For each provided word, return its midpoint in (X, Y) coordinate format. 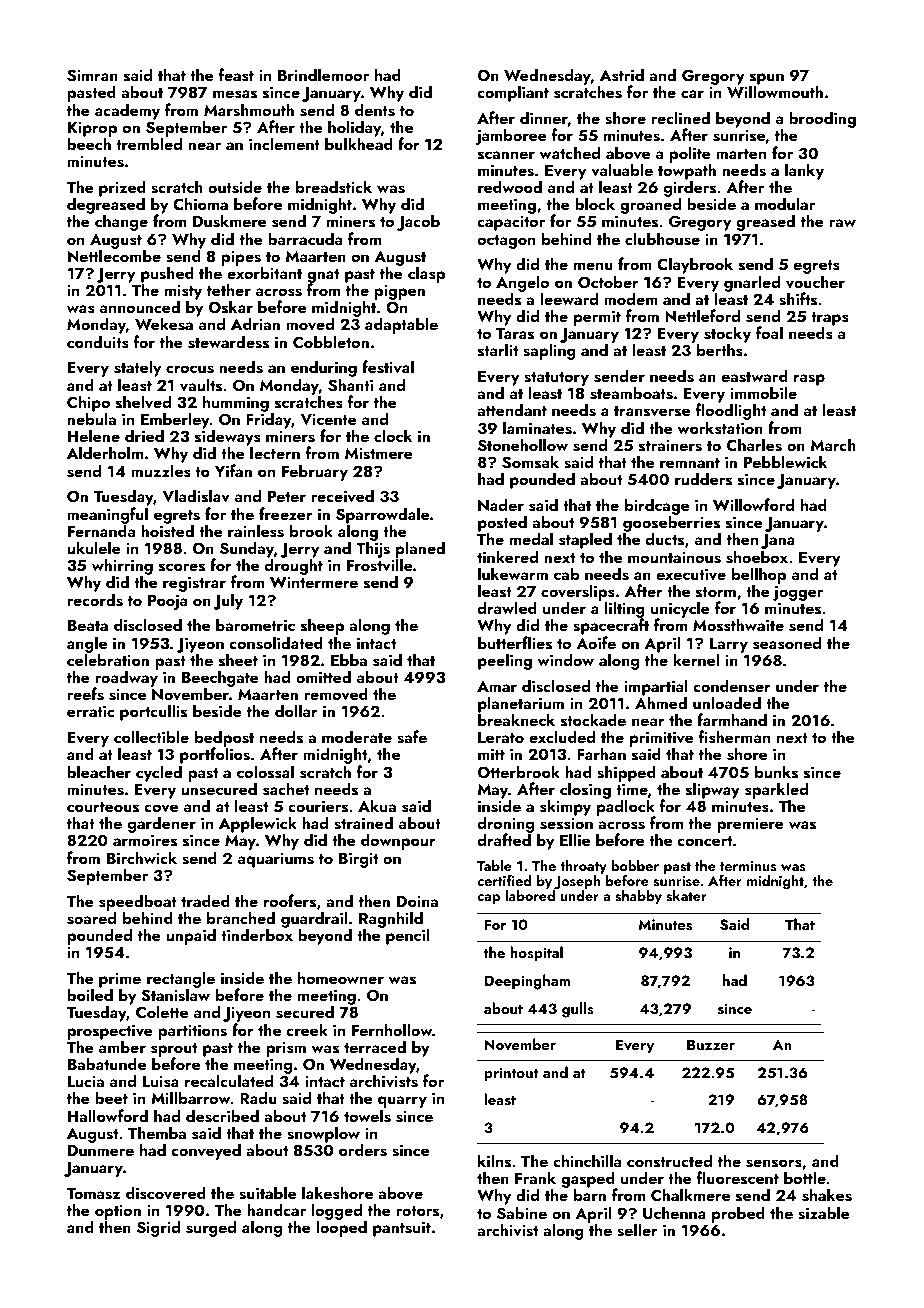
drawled (507, 607)
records (95, 600)
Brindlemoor (323, 74)
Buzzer (711, 1044)
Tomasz (93, 1194)
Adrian (255, 323)
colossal (265, 772)
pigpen (399, 292)
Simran (92, 75)
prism (286, 1049)
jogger (798, 593)
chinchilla (587, 1160)
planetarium (521, 705)
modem (631, 298)
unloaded (727, 702)
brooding (822, 119)
